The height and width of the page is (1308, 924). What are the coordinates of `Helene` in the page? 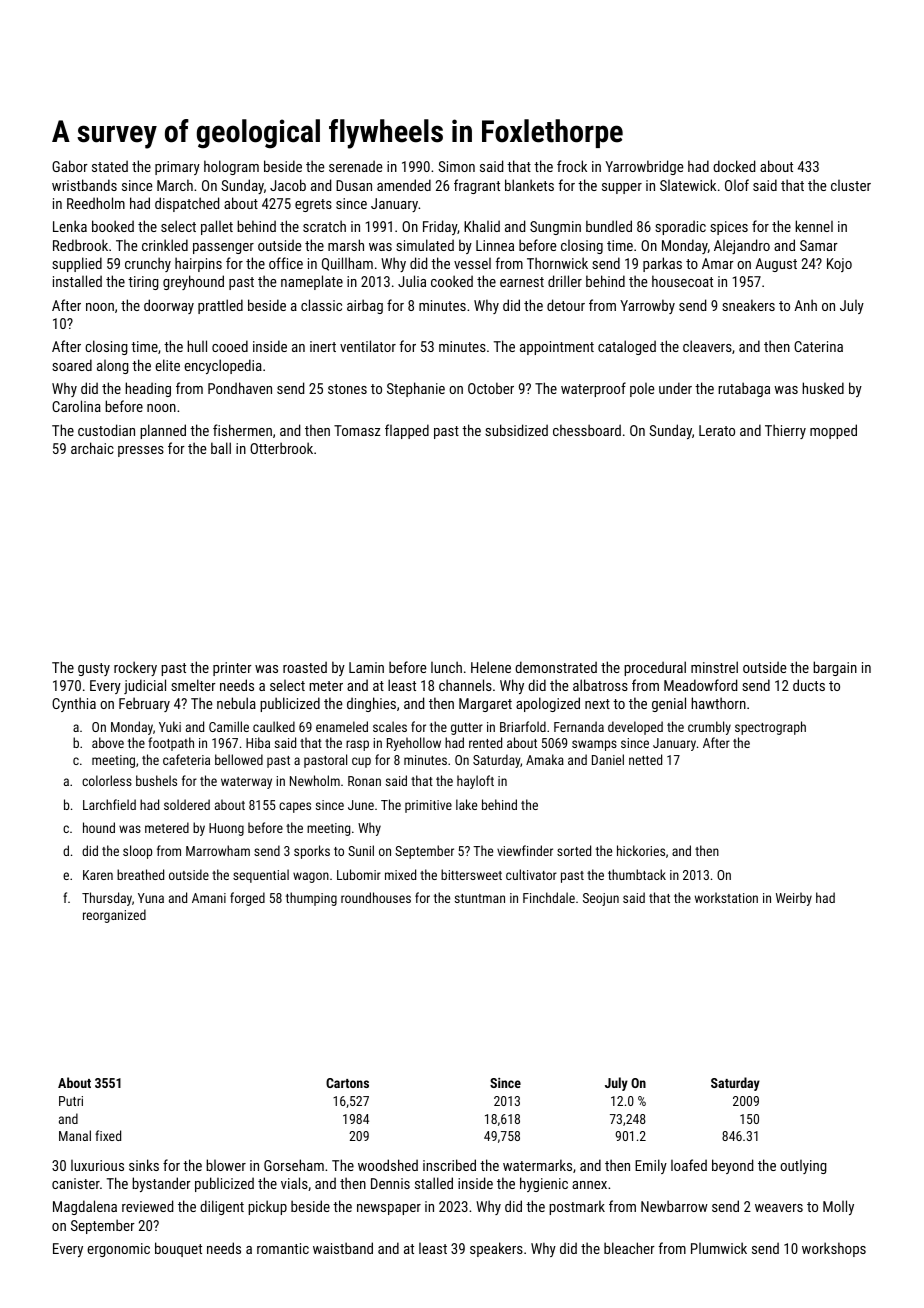 It's located at (491, 667).
